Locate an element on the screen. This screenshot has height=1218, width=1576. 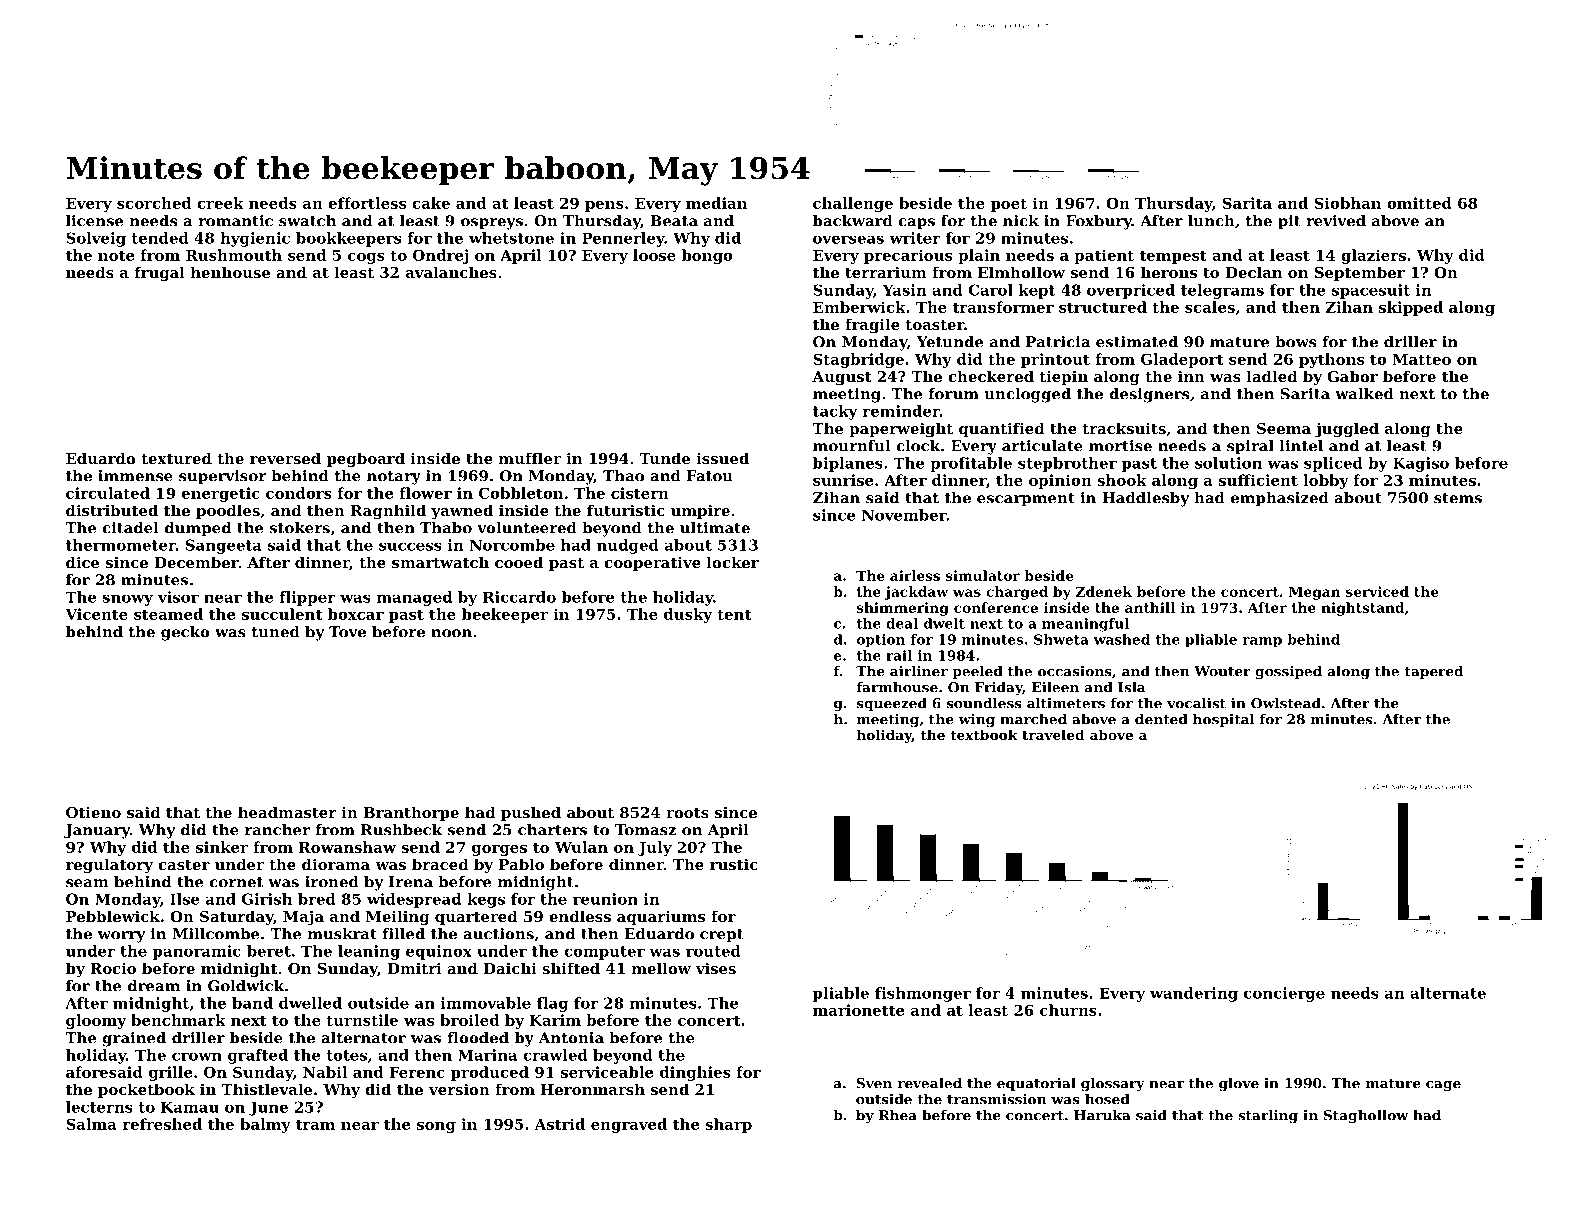
balmy is located at coordinates (265, 1125).
